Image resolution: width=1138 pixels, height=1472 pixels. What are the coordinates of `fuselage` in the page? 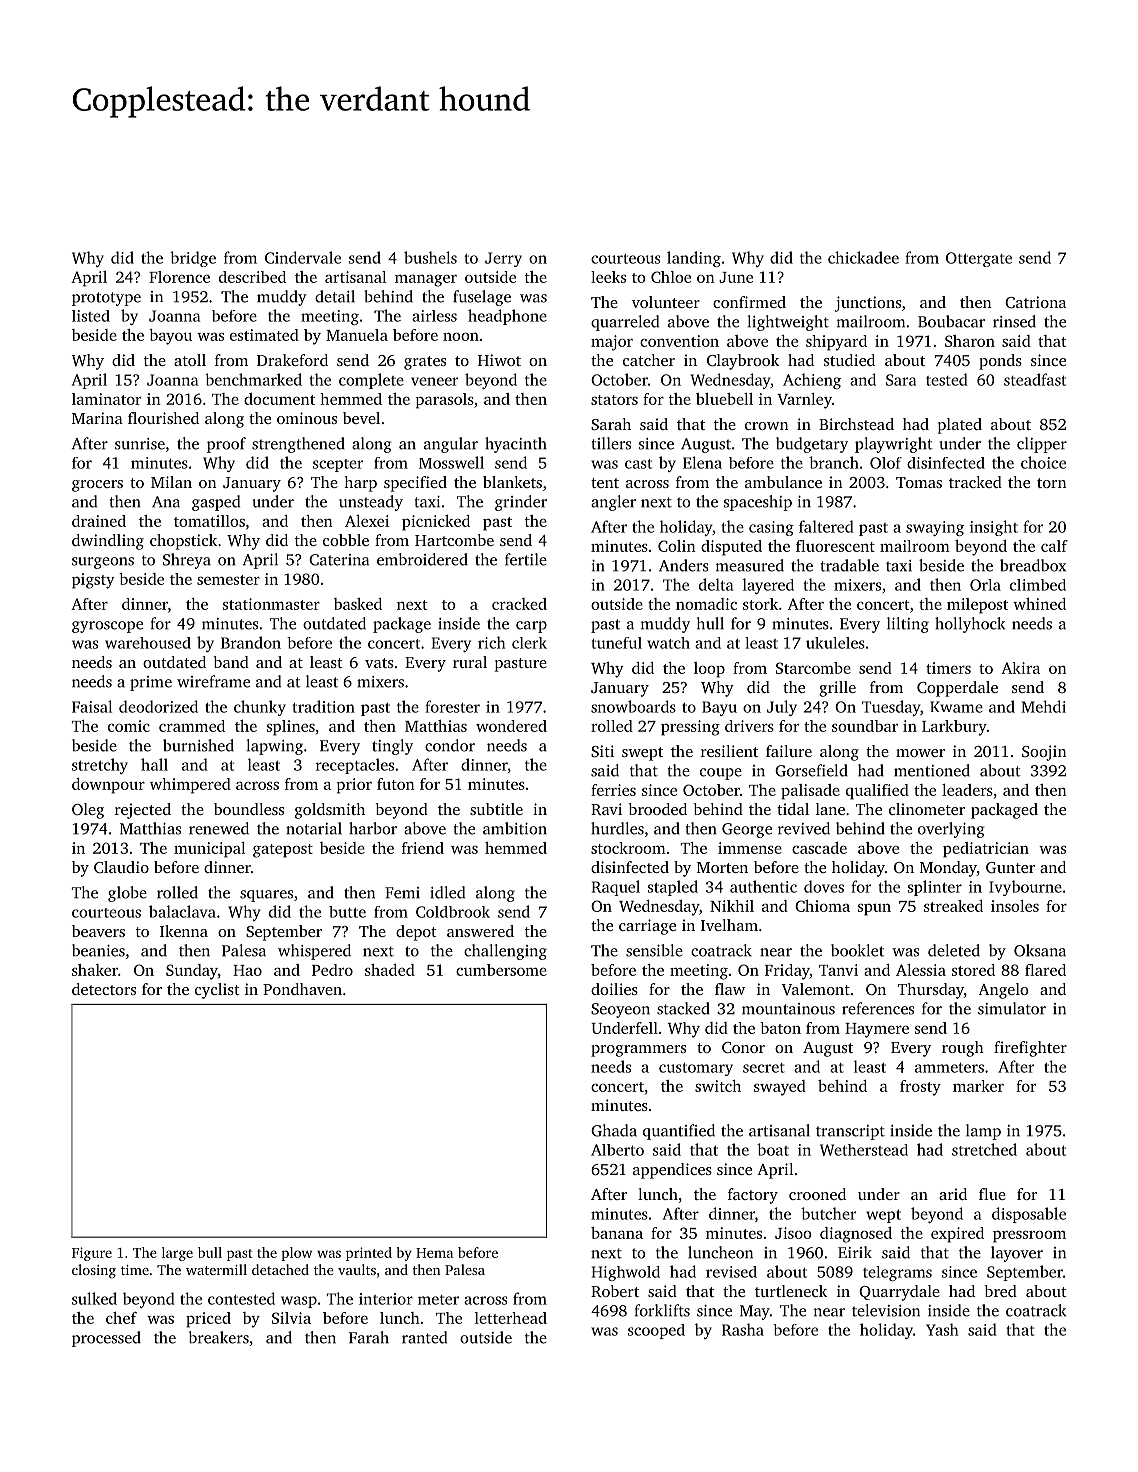 It's located at (482, 298).
